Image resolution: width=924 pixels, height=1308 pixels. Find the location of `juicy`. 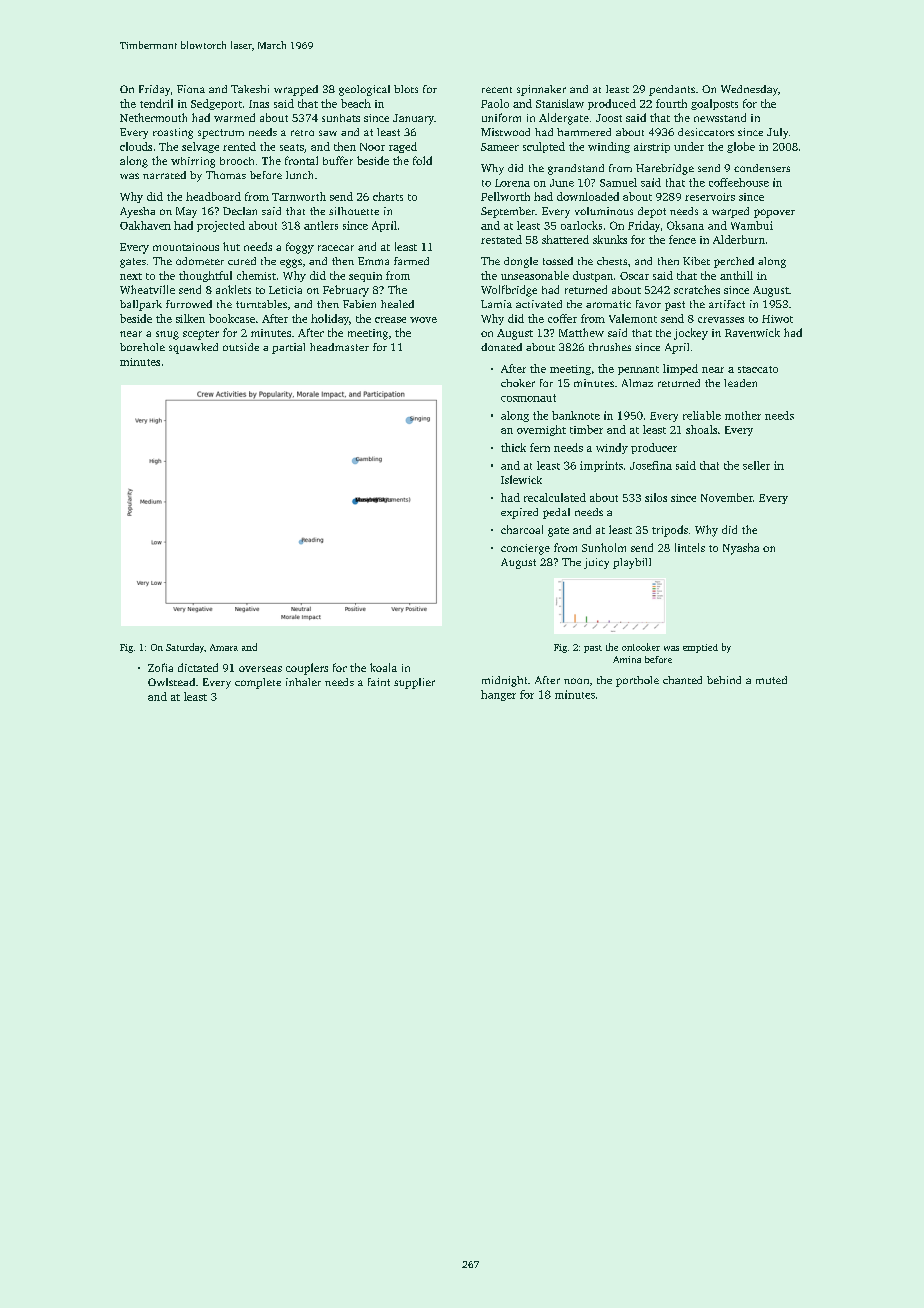

juicy is located at coordinates (596, 563).
